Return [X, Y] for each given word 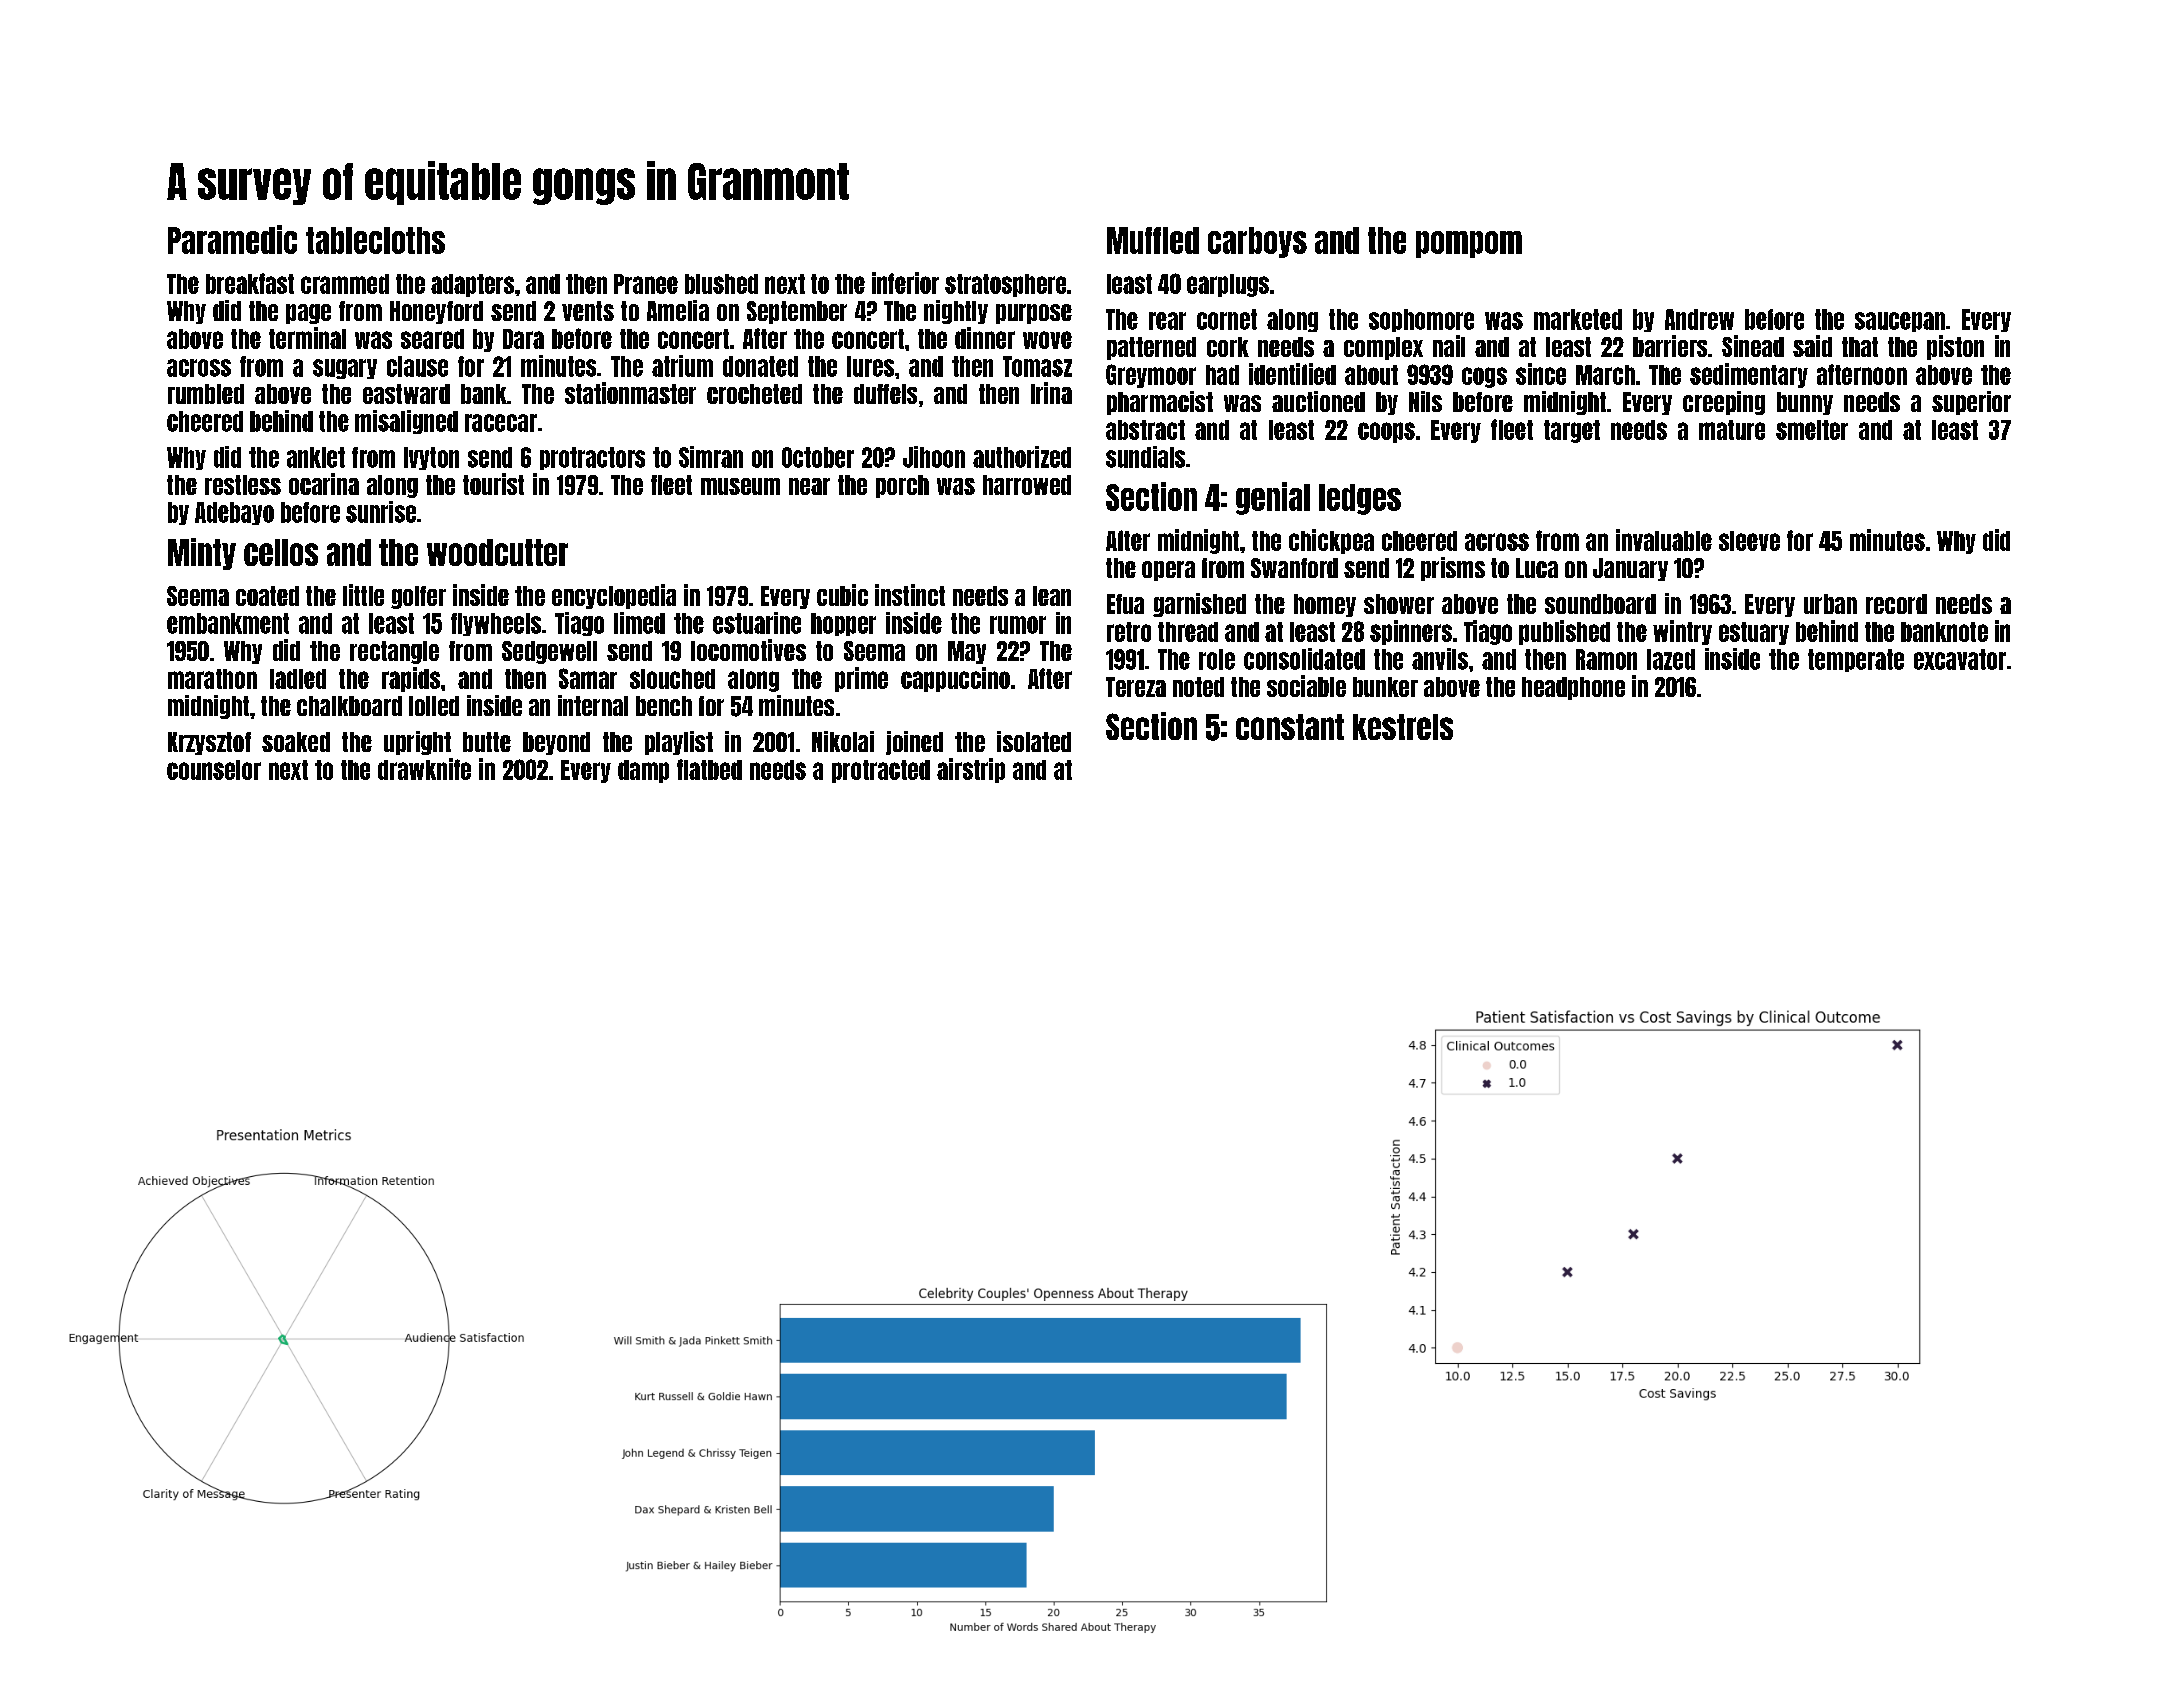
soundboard [1600, 604]
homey [1325, 605]
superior [1971, 403]
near [809, 486]
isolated [1034, 741]
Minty [202, 554]
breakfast [250, 283]
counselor [214, 770]
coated [267, 596]
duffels [885, 394]
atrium [682, 366]
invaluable [1664, 540]
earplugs [1228, 285]
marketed [1578, 319]
